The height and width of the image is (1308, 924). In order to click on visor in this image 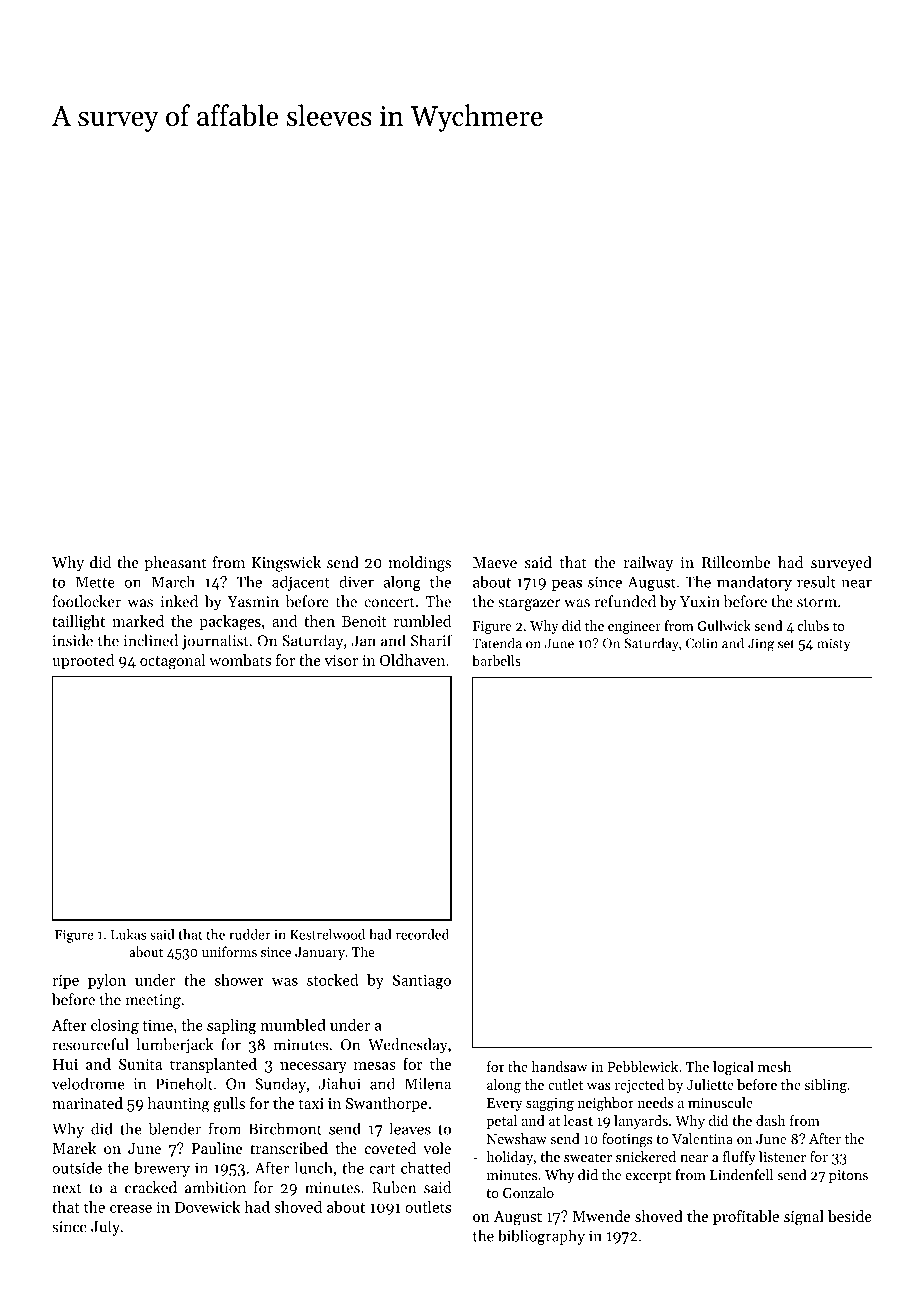, I will do `click(341, 660)`.
